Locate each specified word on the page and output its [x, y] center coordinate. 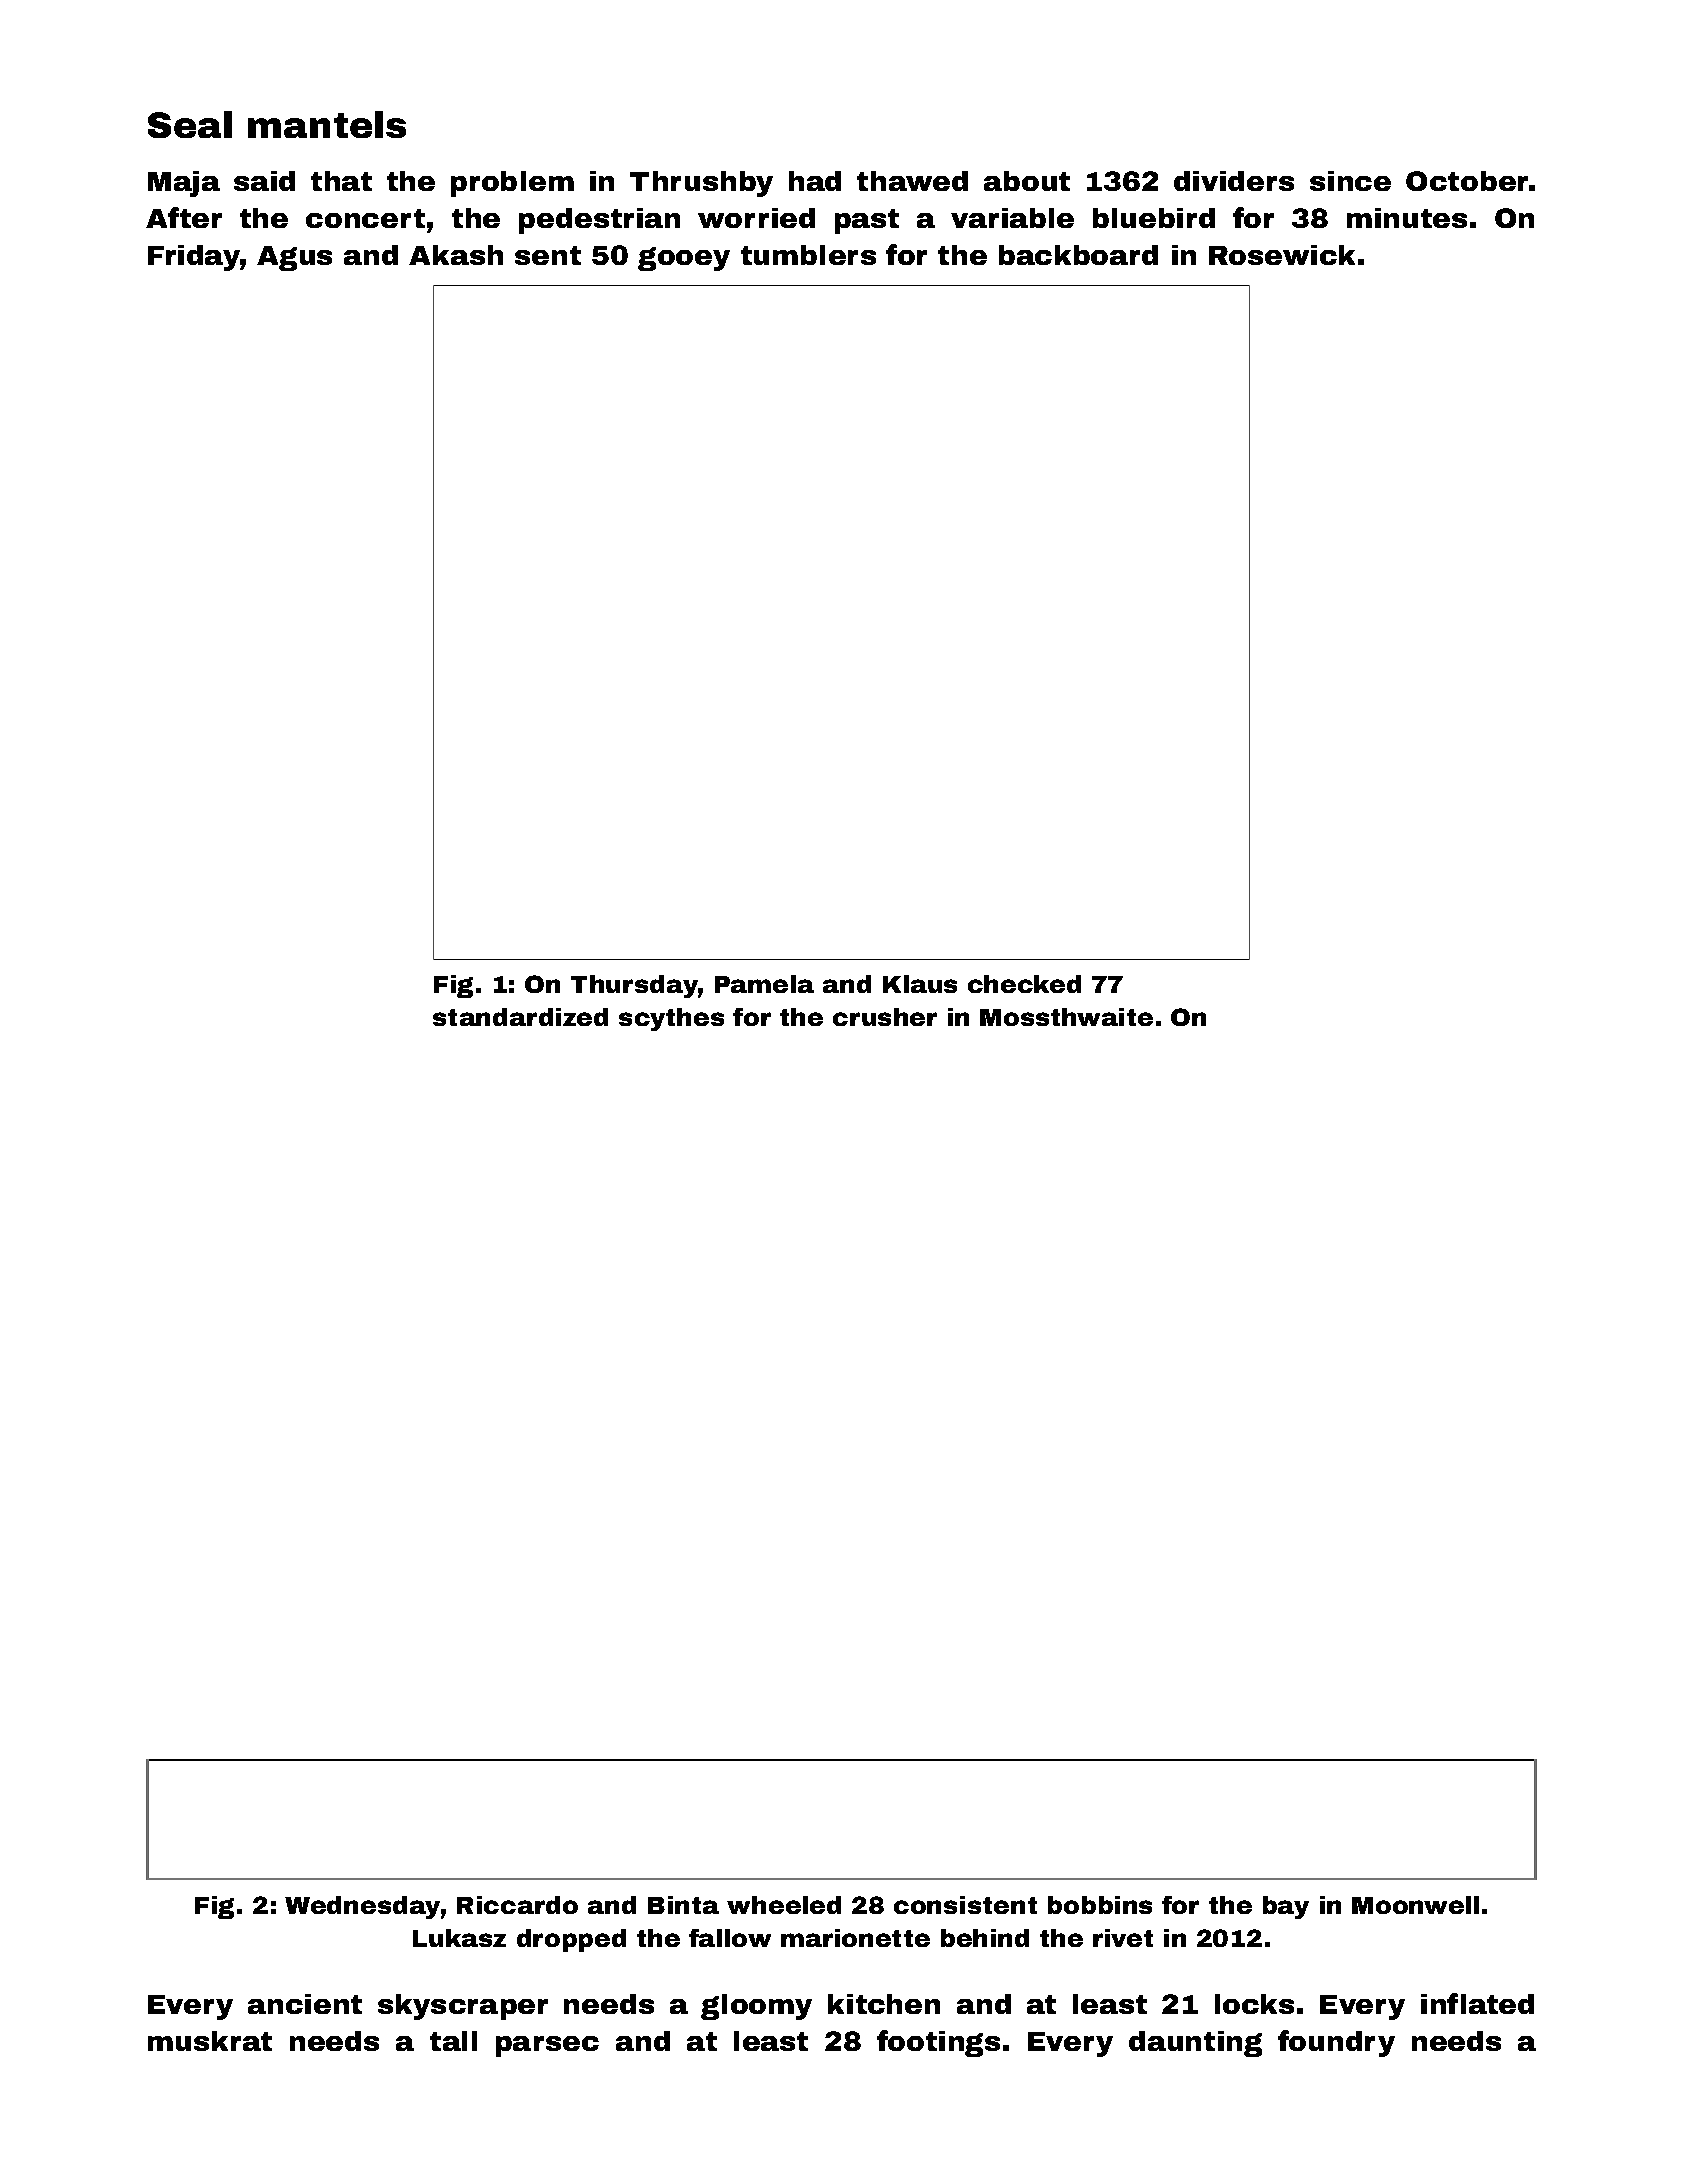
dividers [1234, 181]
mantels [327, 124]
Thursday [634, 986]
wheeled [784, 1905]
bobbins [1100, 1905]
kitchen [884, 2004]
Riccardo [517, 1905]
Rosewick [1282, 255]
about [1027, 181]
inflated [1477, 2003]
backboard [1078, 255]
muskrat [210, 2041]
